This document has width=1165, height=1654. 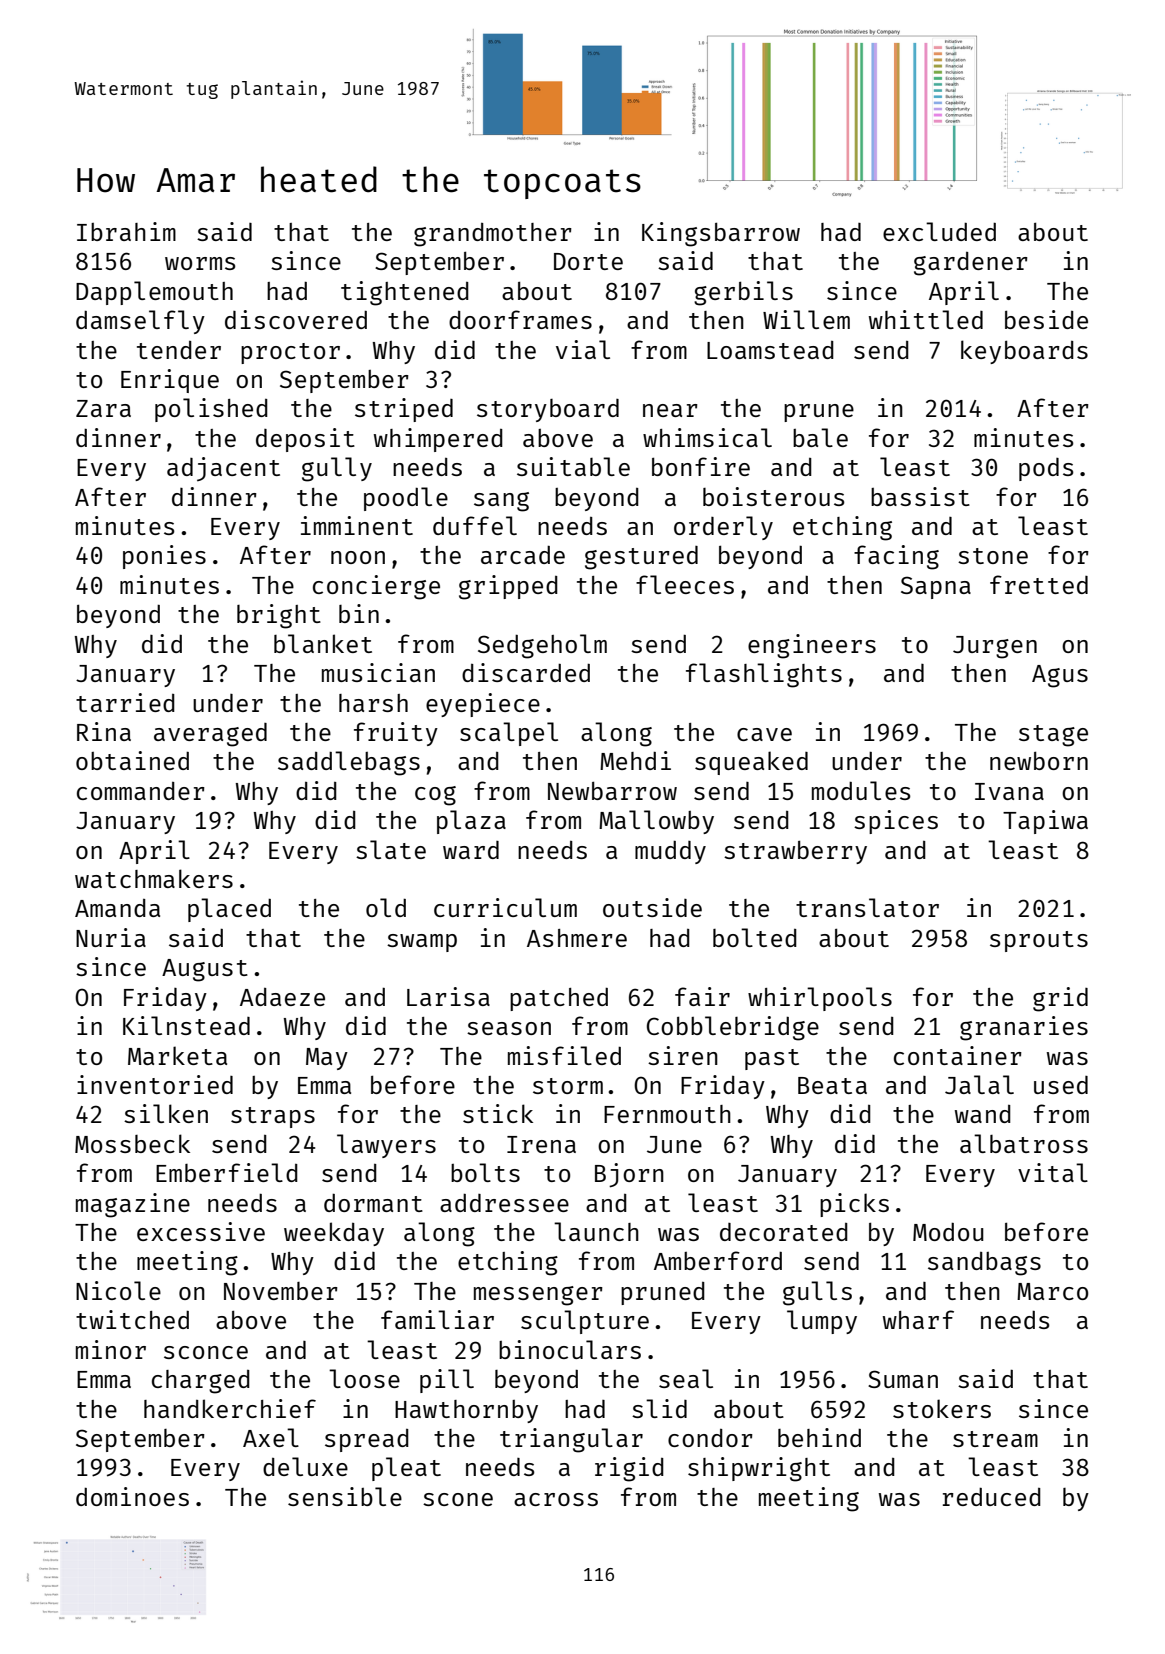 I want to click on Nicole, so click(x=118, y=1290).
